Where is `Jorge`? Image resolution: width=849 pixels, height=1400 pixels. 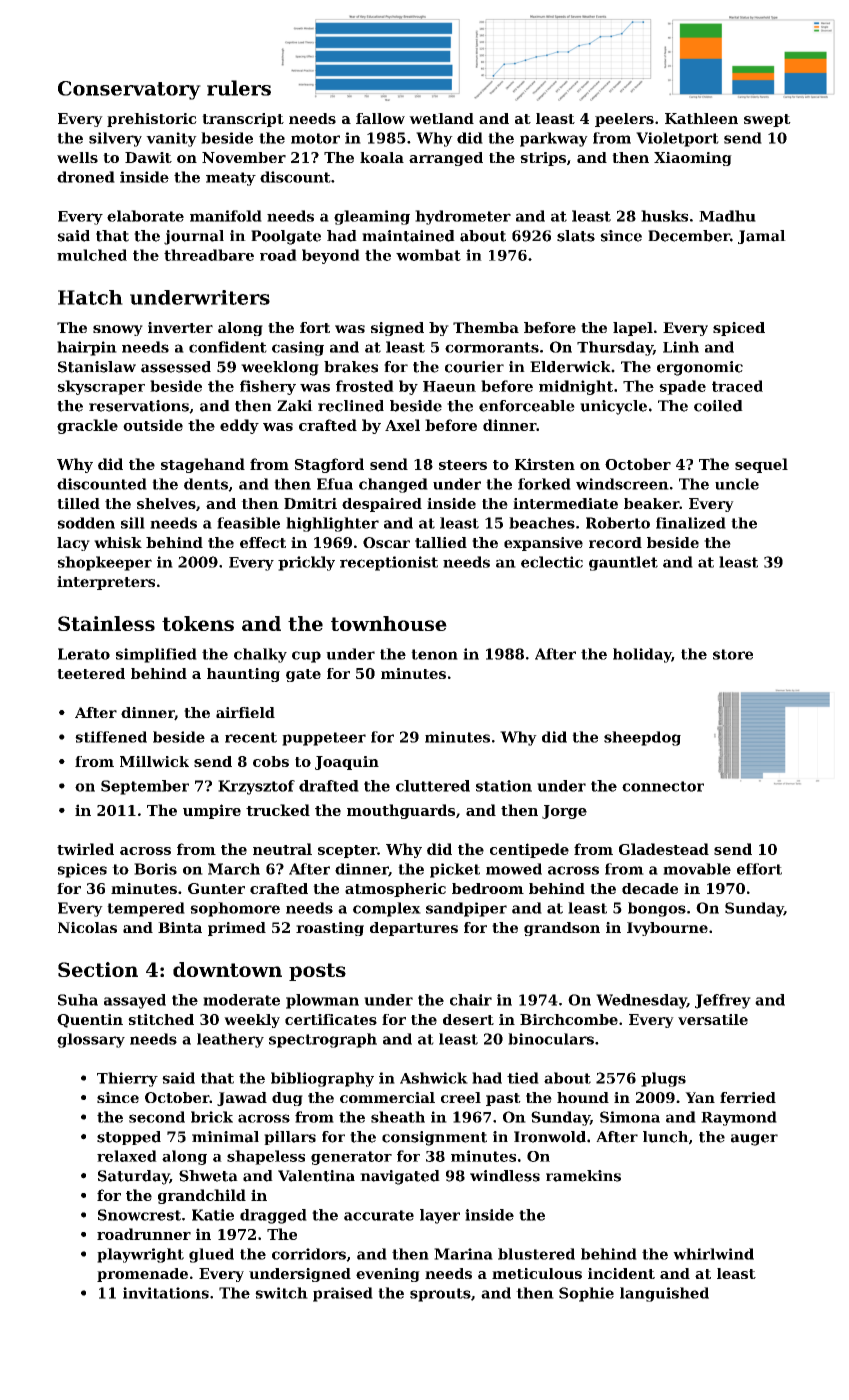 Jorge is located at coordinates (564, 812).
